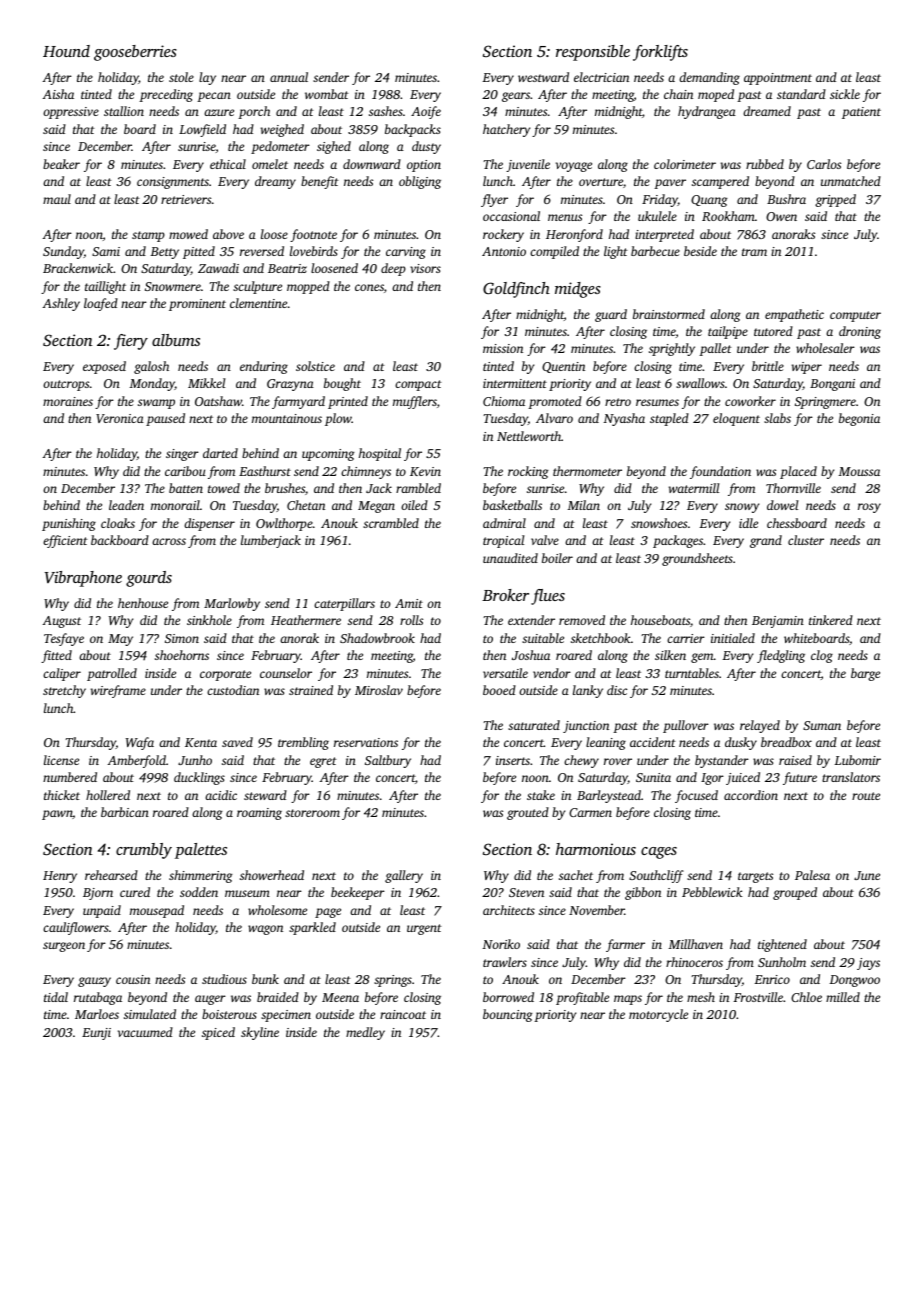 This page has height=1308, width=924. I want to click on Palesa, so click(812, 875).
